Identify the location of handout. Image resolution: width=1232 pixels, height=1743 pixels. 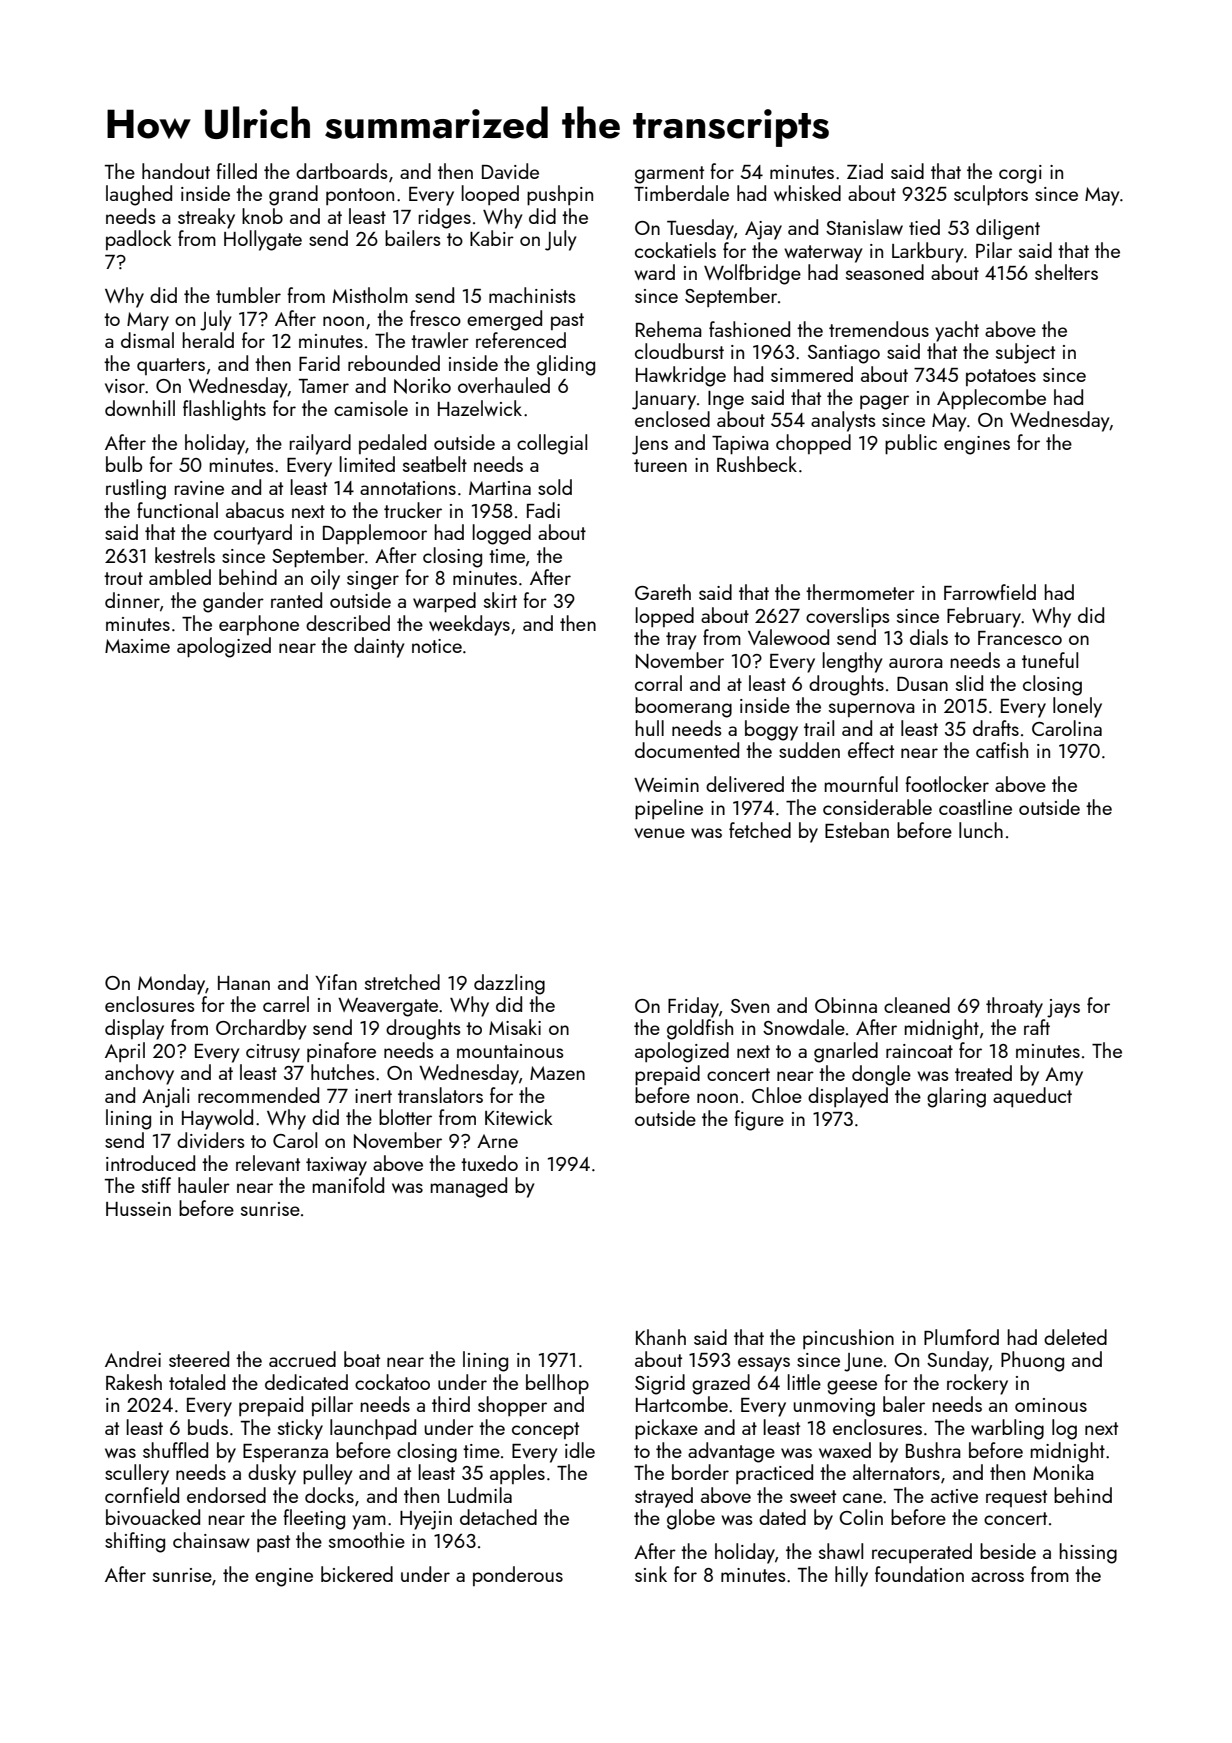
(176, 171).
